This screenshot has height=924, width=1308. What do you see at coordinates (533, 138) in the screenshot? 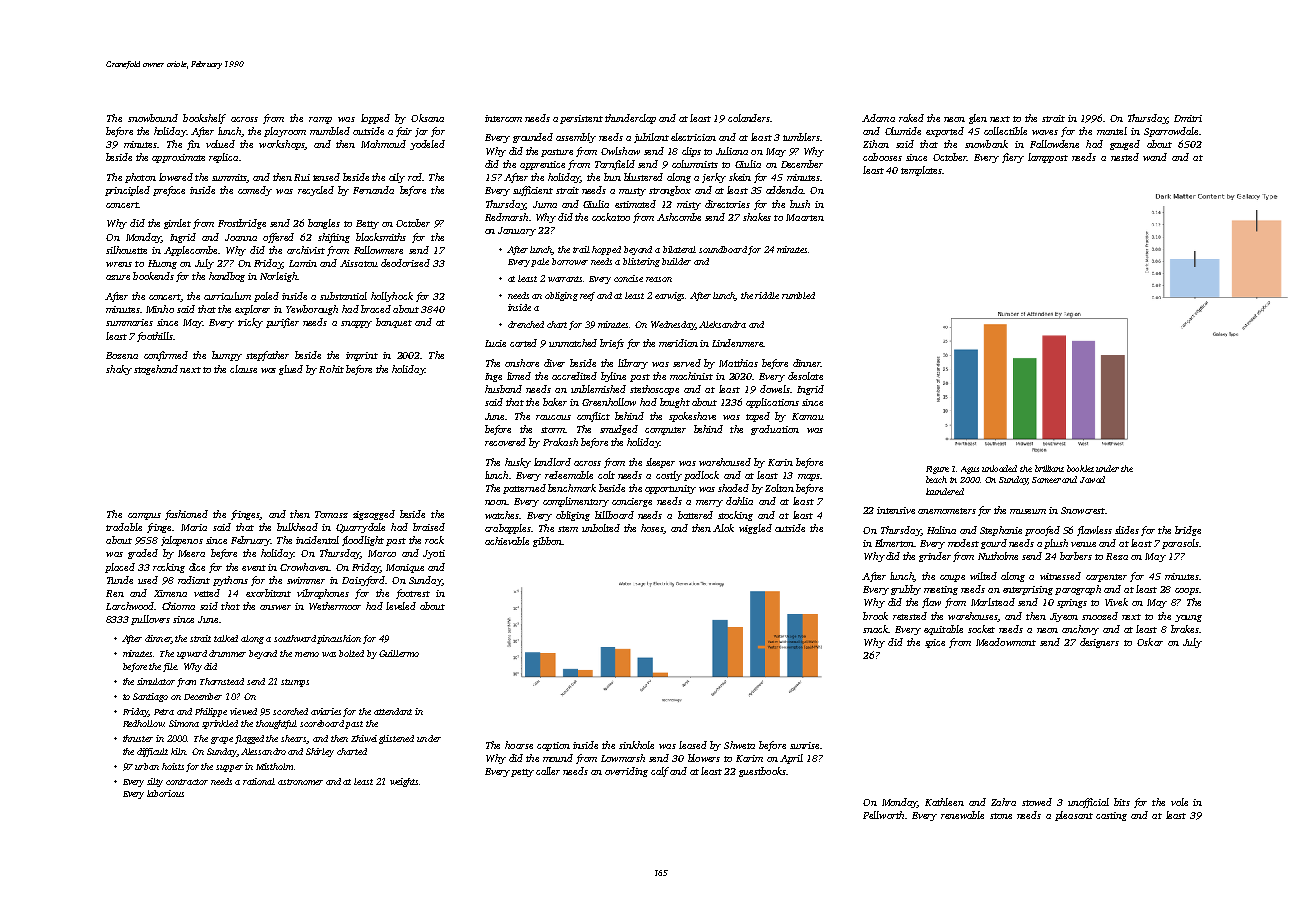
I see `grounded` at bounding box center [533, 138].
